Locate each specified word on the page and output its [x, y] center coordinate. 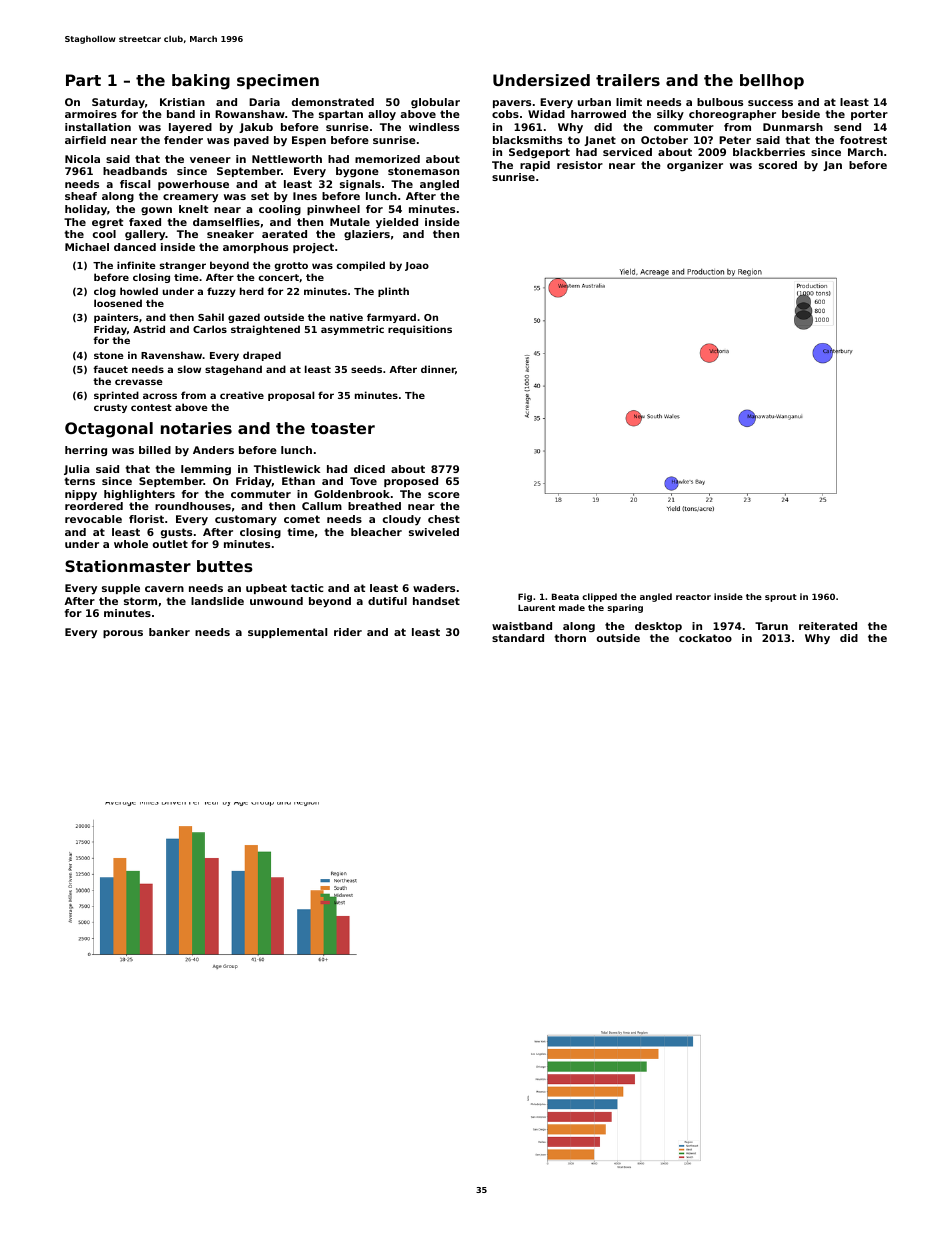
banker [169, 632]
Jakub [256, 128]
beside [801, 114]
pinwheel [333, 210]
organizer [695, 166]
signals [360, 185]
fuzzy [221, 292]
